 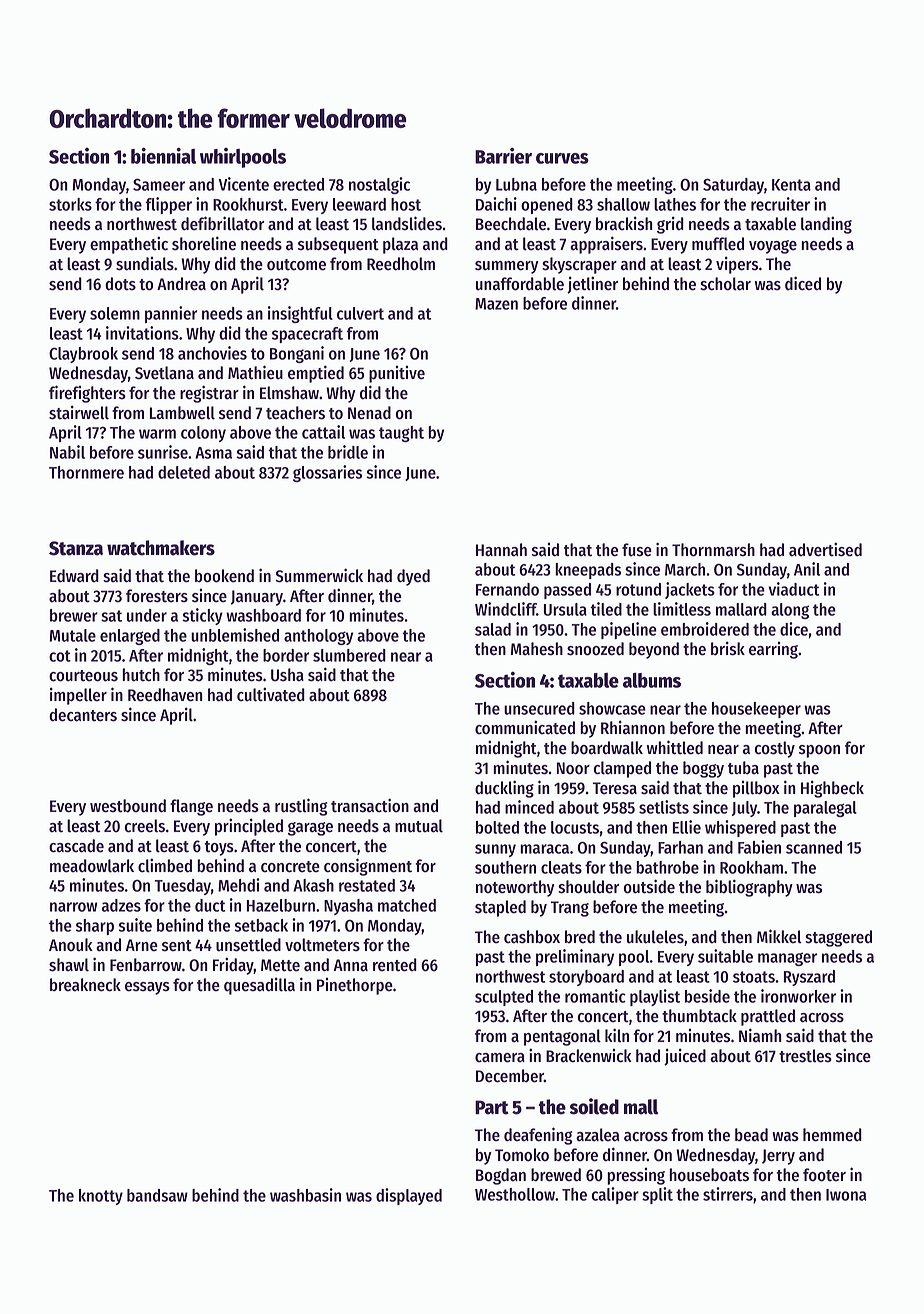 What do you see at coordinates (562, 158) in the document?
I see `curves` at bounding box center [562, 158].
